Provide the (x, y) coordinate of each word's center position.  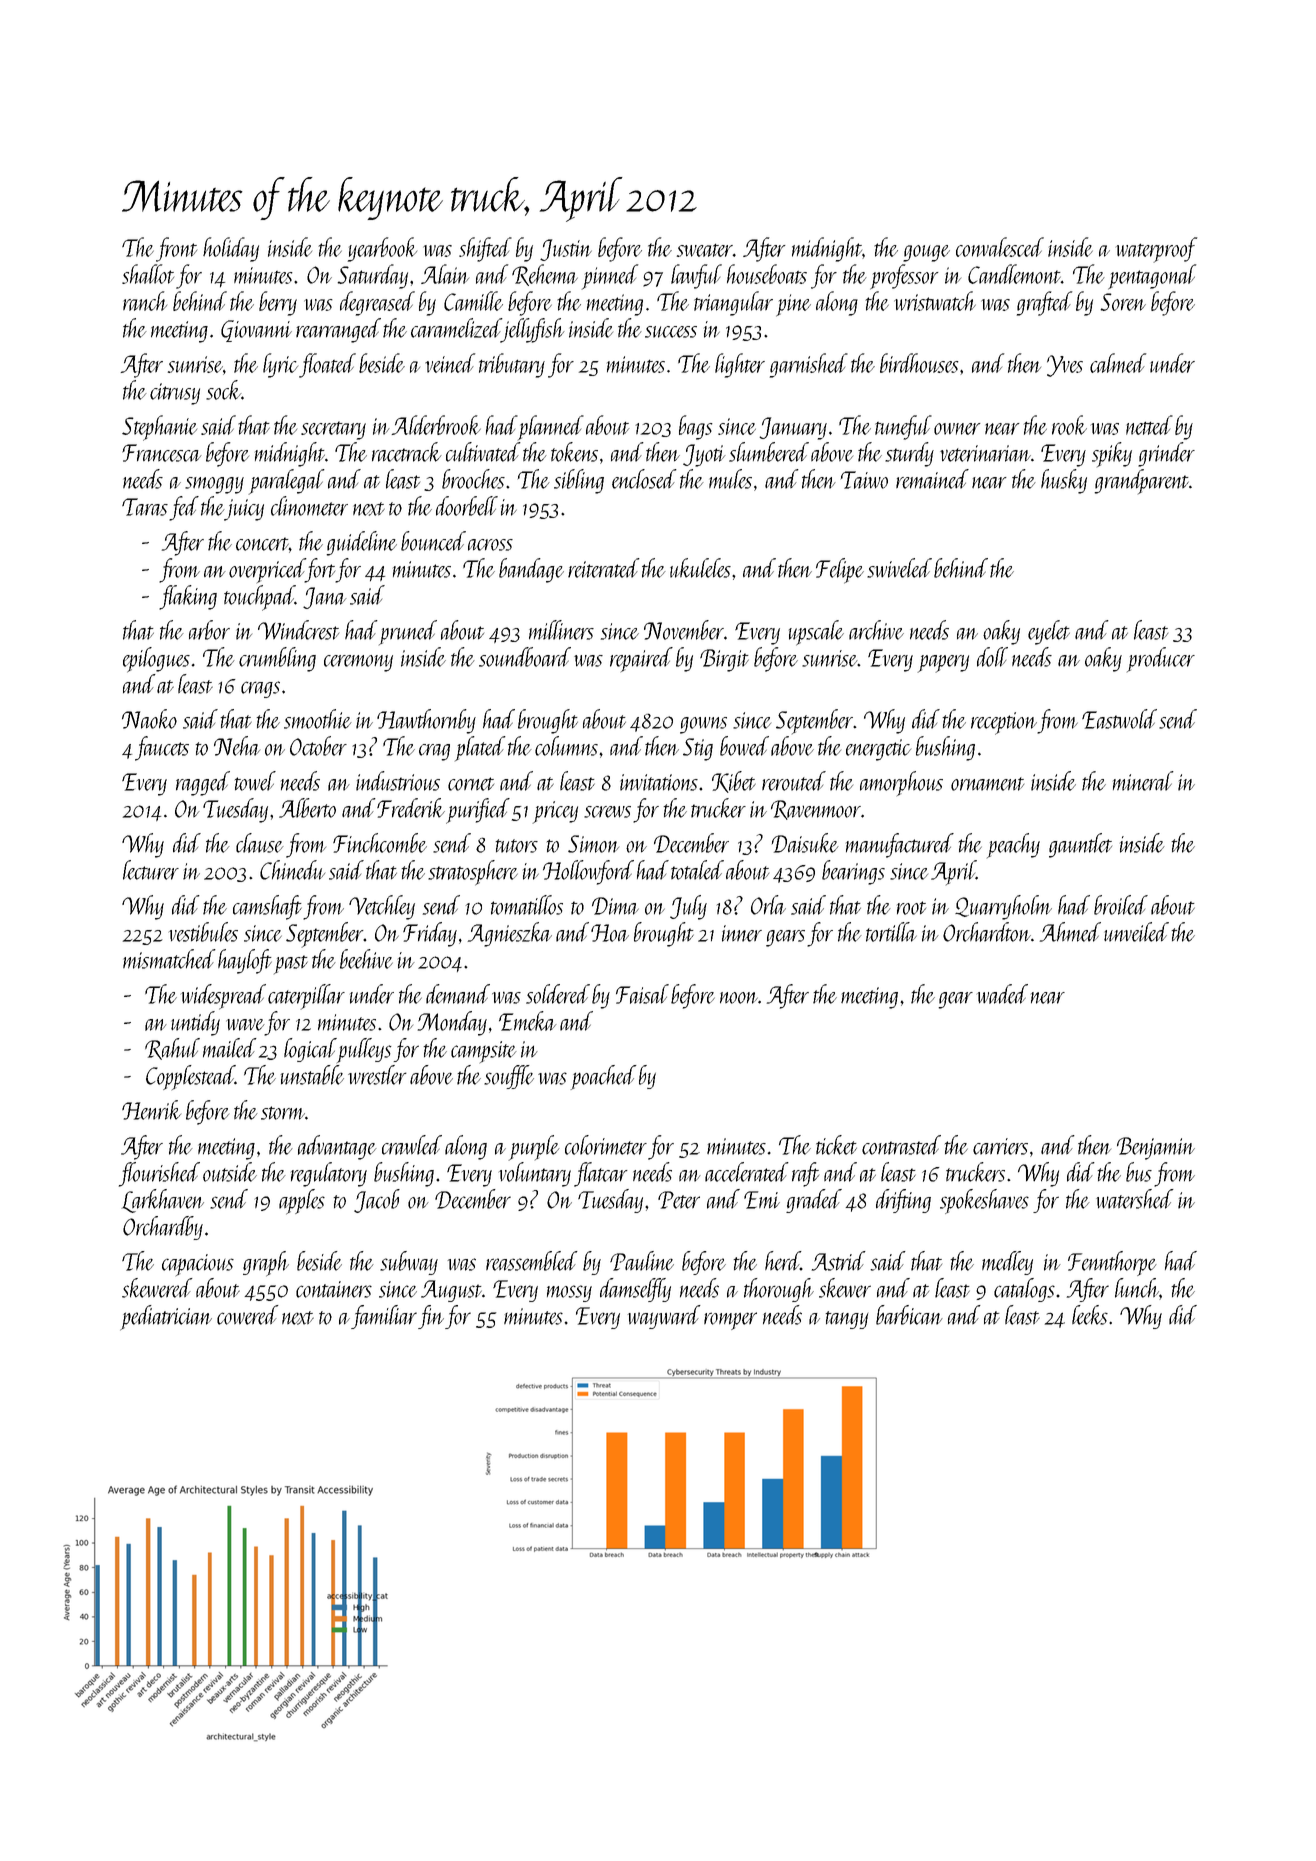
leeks (1090, 1315)
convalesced (1000, 247)
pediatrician (166, 1318)
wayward (664, 1317)
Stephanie (159, 428)
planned (551, 427)
